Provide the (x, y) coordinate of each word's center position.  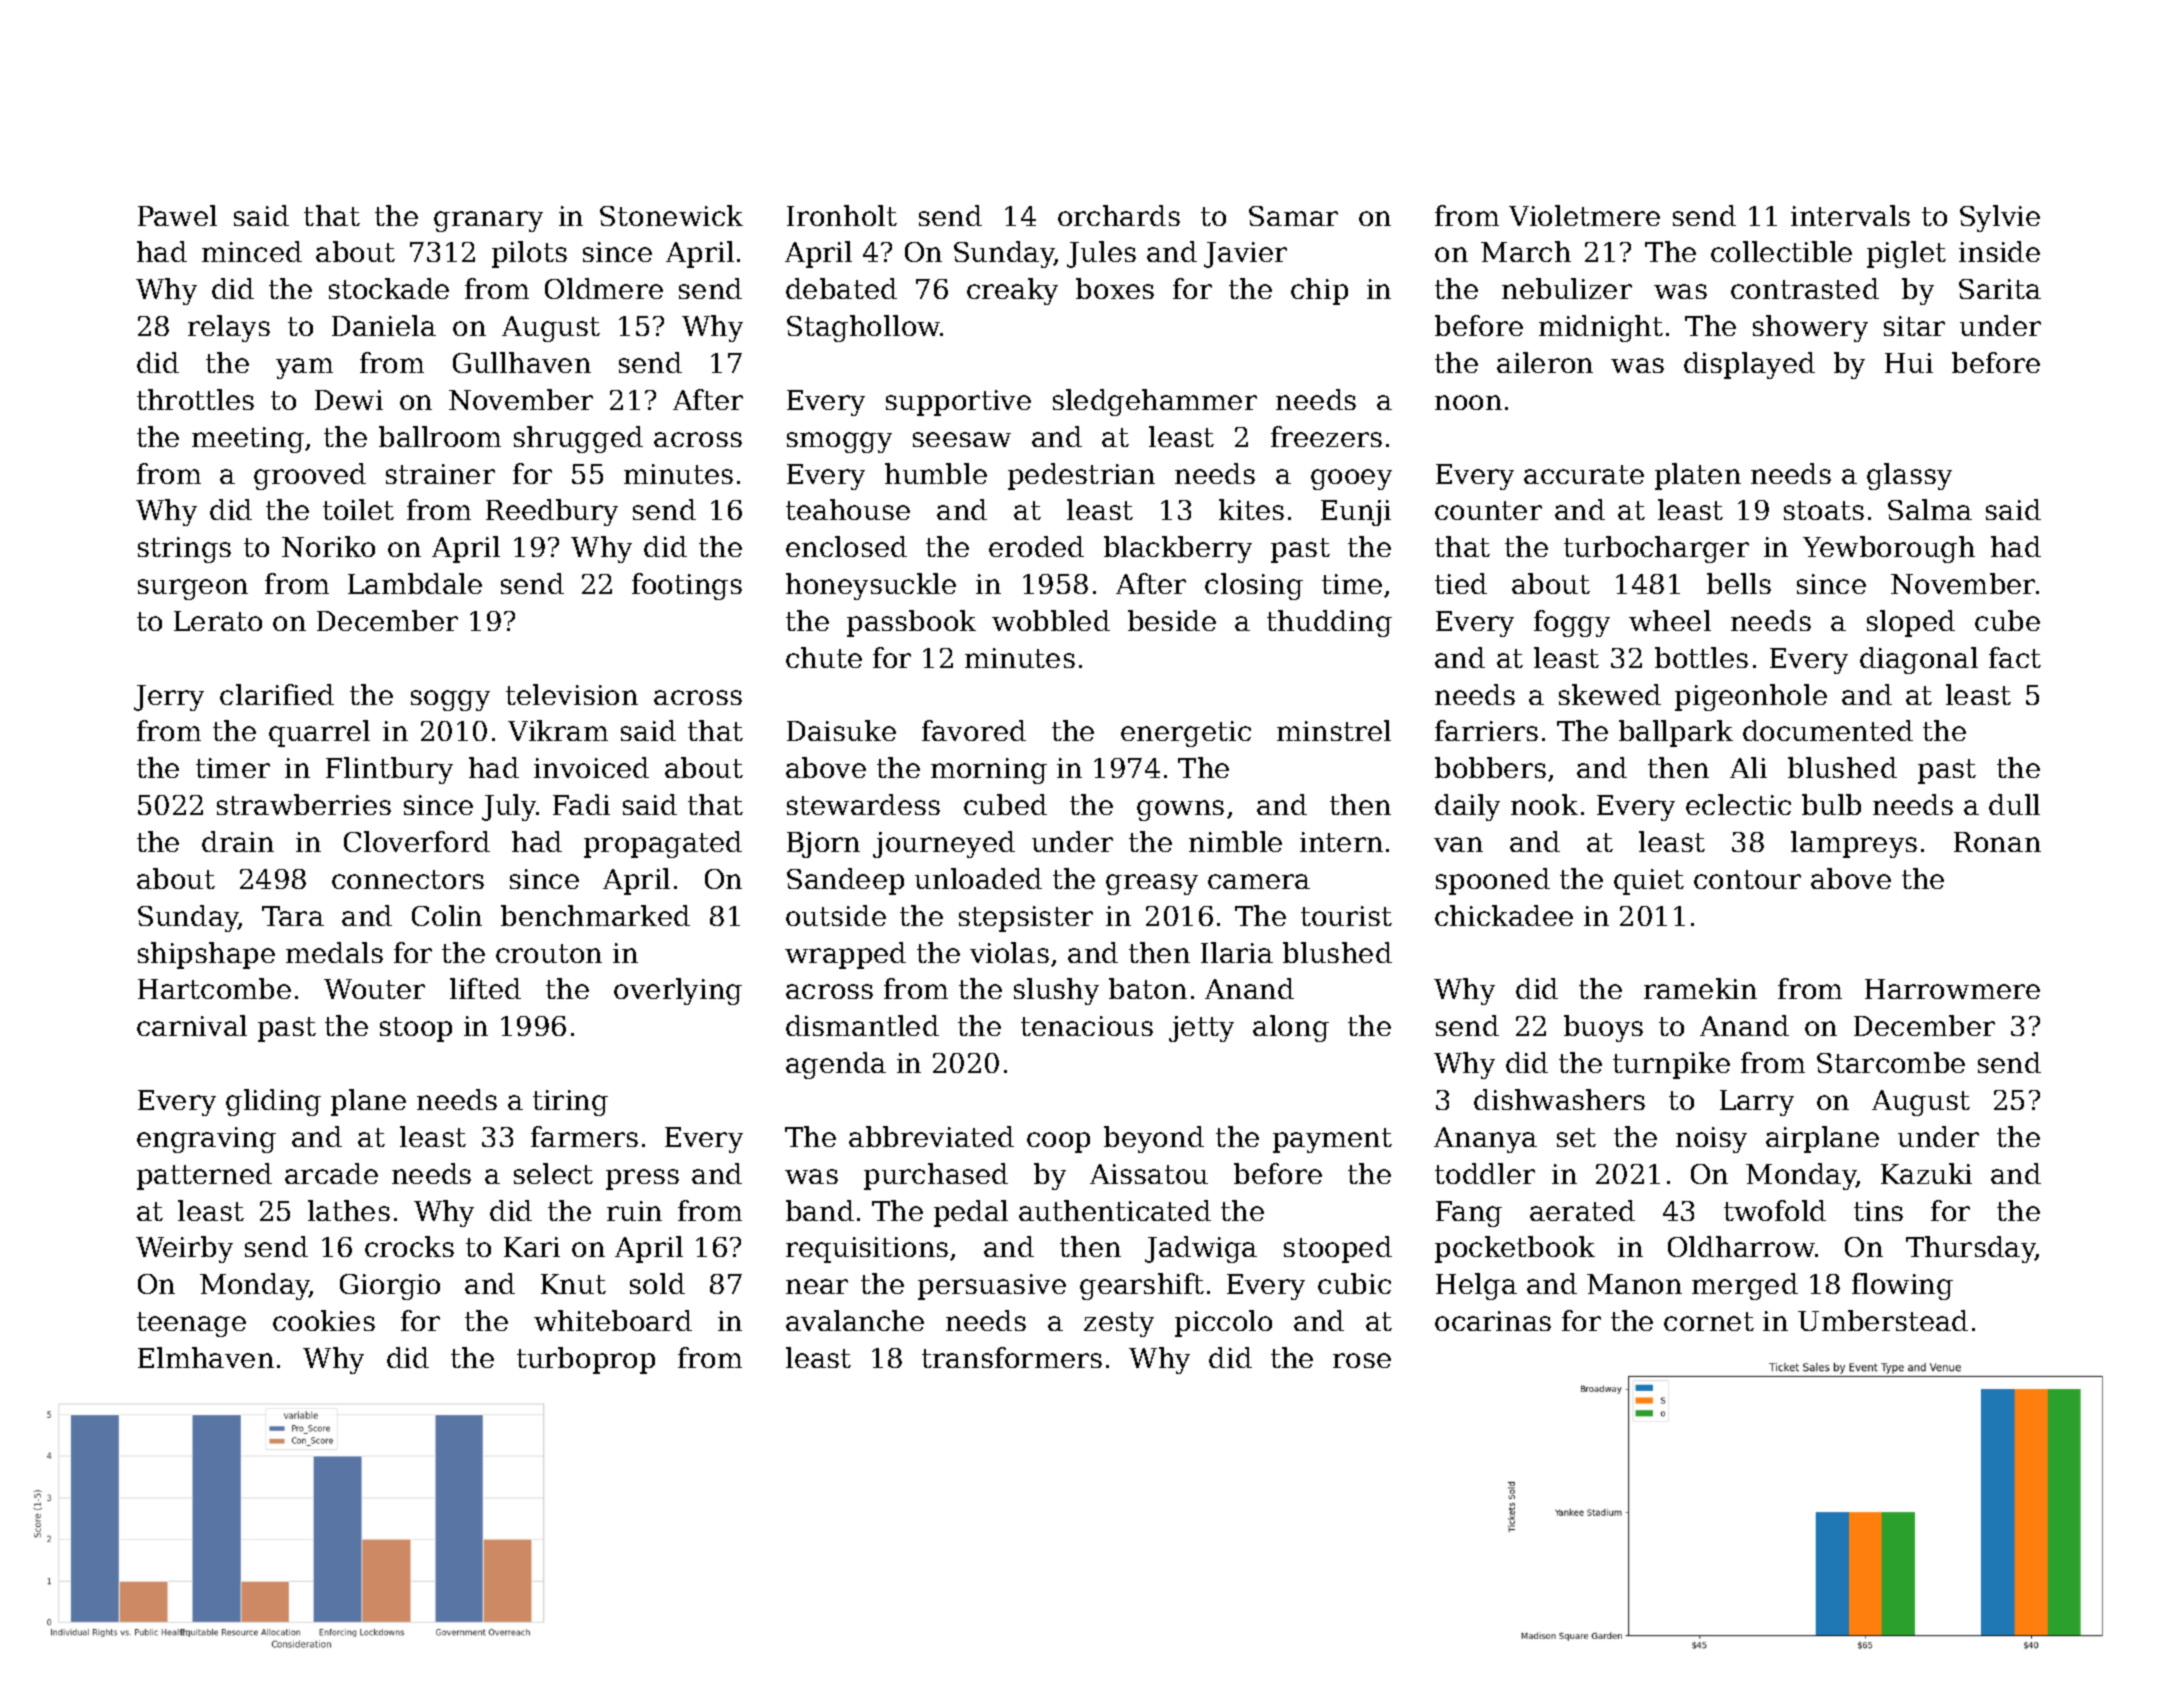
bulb (1831, 804)
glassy (1909, 476)
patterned (204, 1176)
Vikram (558, 730)
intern (1341, 842)
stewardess (863, 804)
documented (1828, 730)
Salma (1930, 509)
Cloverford (417, 841)
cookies (324, 1320)
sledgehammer (1155, 402)
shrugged (578, 439)
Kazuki (1926, 1173)
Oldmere (604, 288)
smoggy (839, 442)
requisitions (867, 1250)
